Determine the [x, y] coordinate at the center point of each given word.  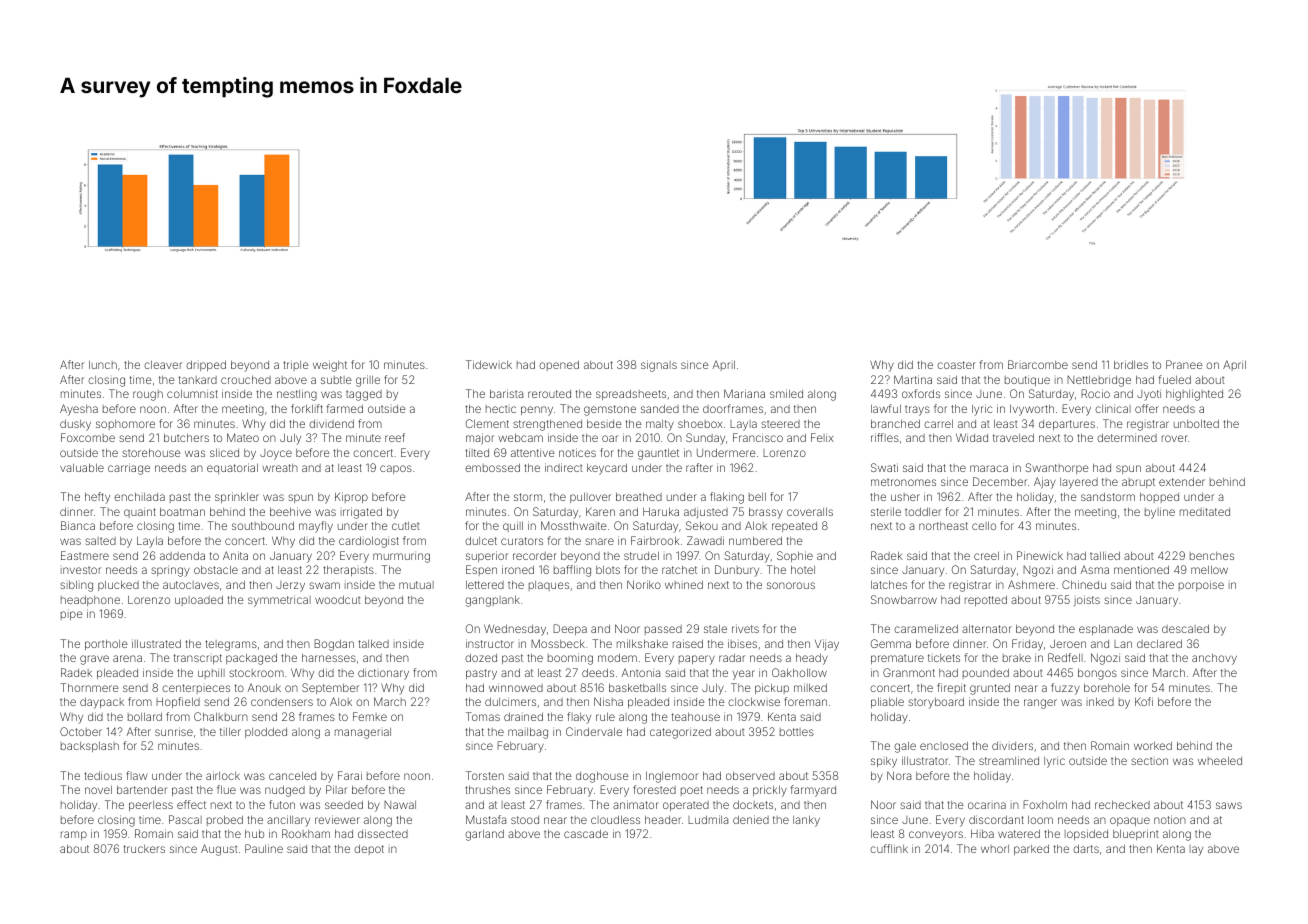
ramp [74, 835]
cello [984, 526]
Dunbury [737, 571]
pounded [986, 674]
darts [1086, 849]
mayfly [316, 527]
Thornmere [89, 687]
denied [751, 819]
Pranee [1184, 364]
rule [605, 717]
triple [296, 365]
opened [559, 366]
